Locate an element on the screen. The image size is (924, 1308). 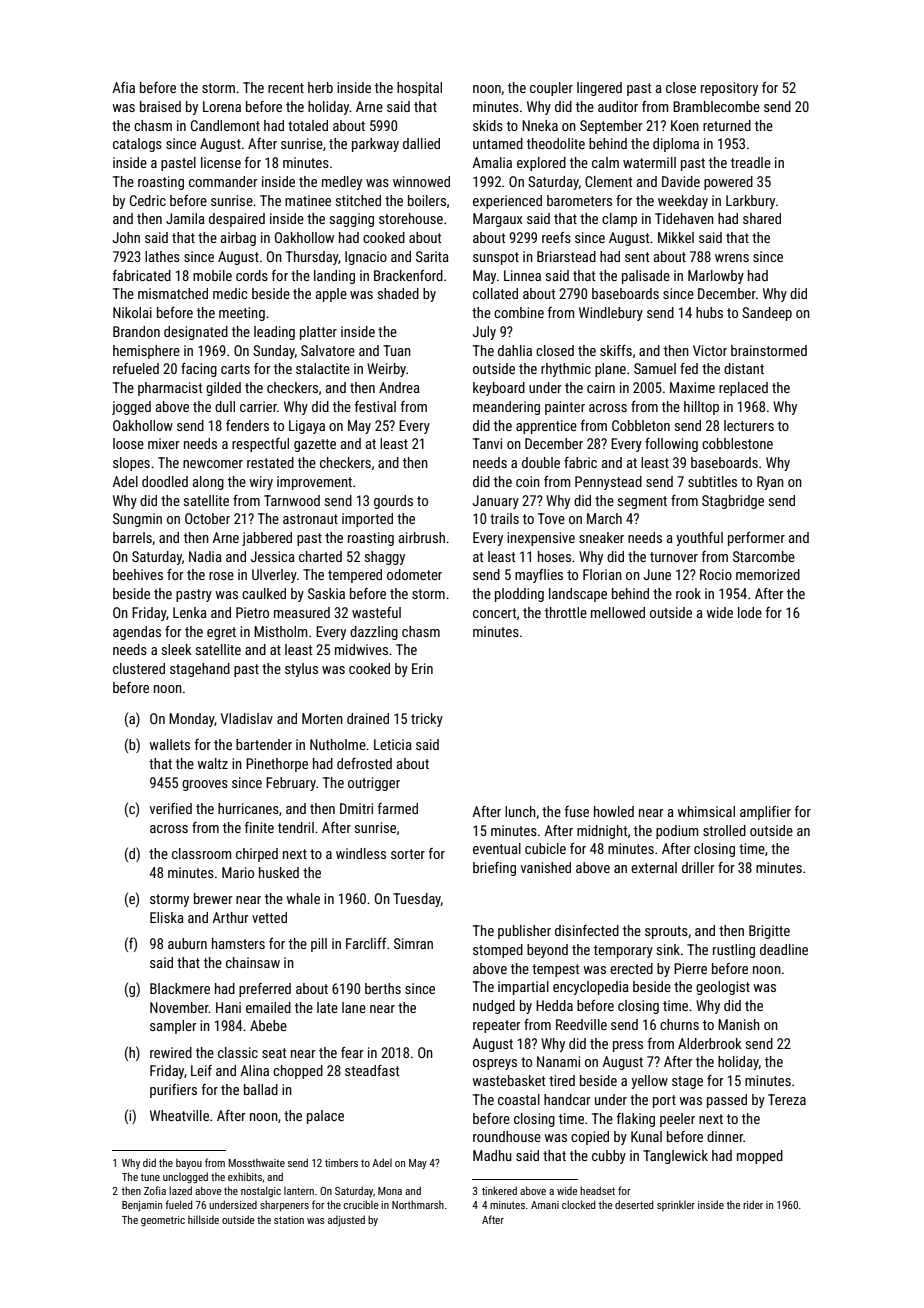
hillside is located at coordinates (203, 1219).
